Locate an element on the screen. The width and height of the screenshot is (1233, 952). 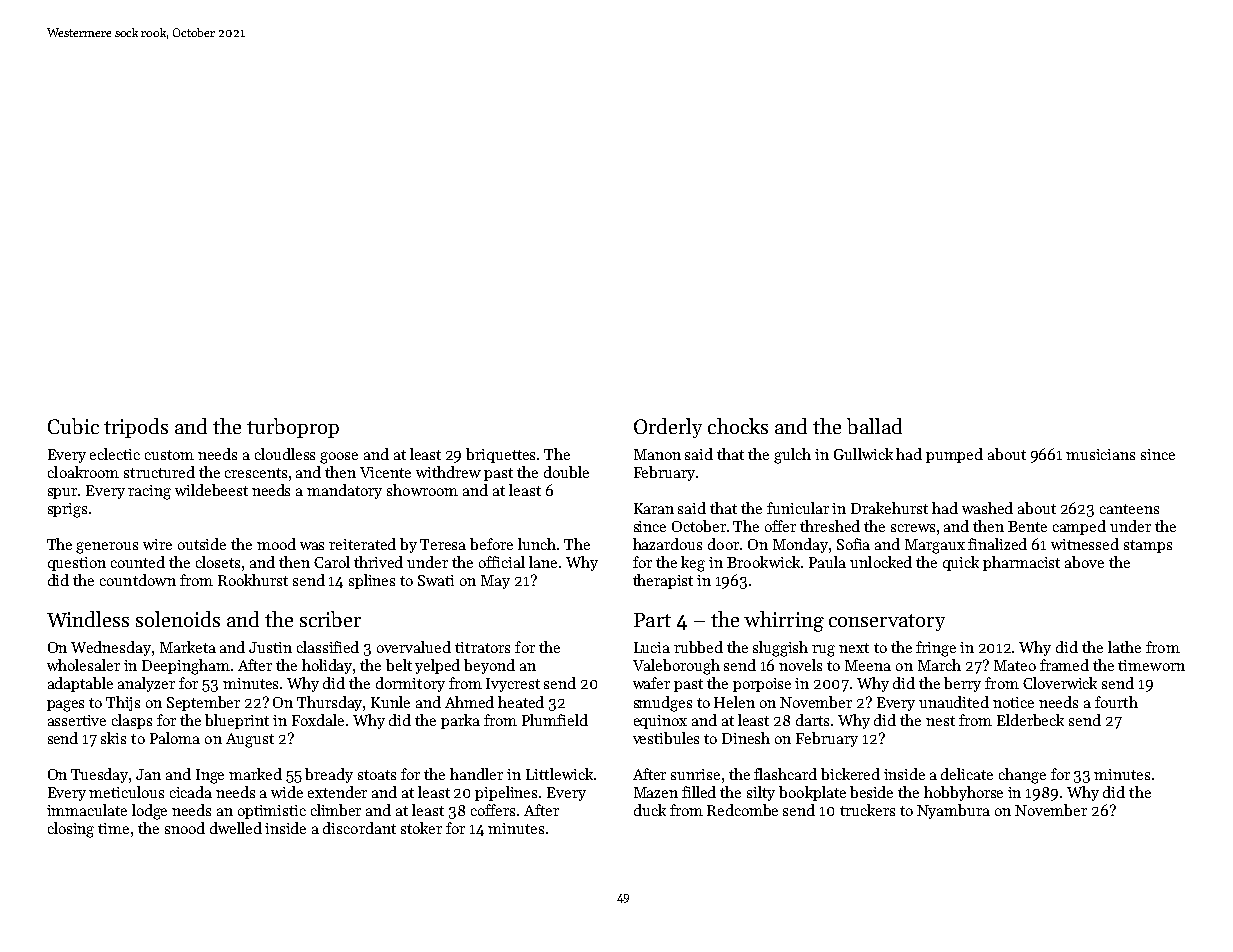
dwelled is located at coordinates (236, 828).
